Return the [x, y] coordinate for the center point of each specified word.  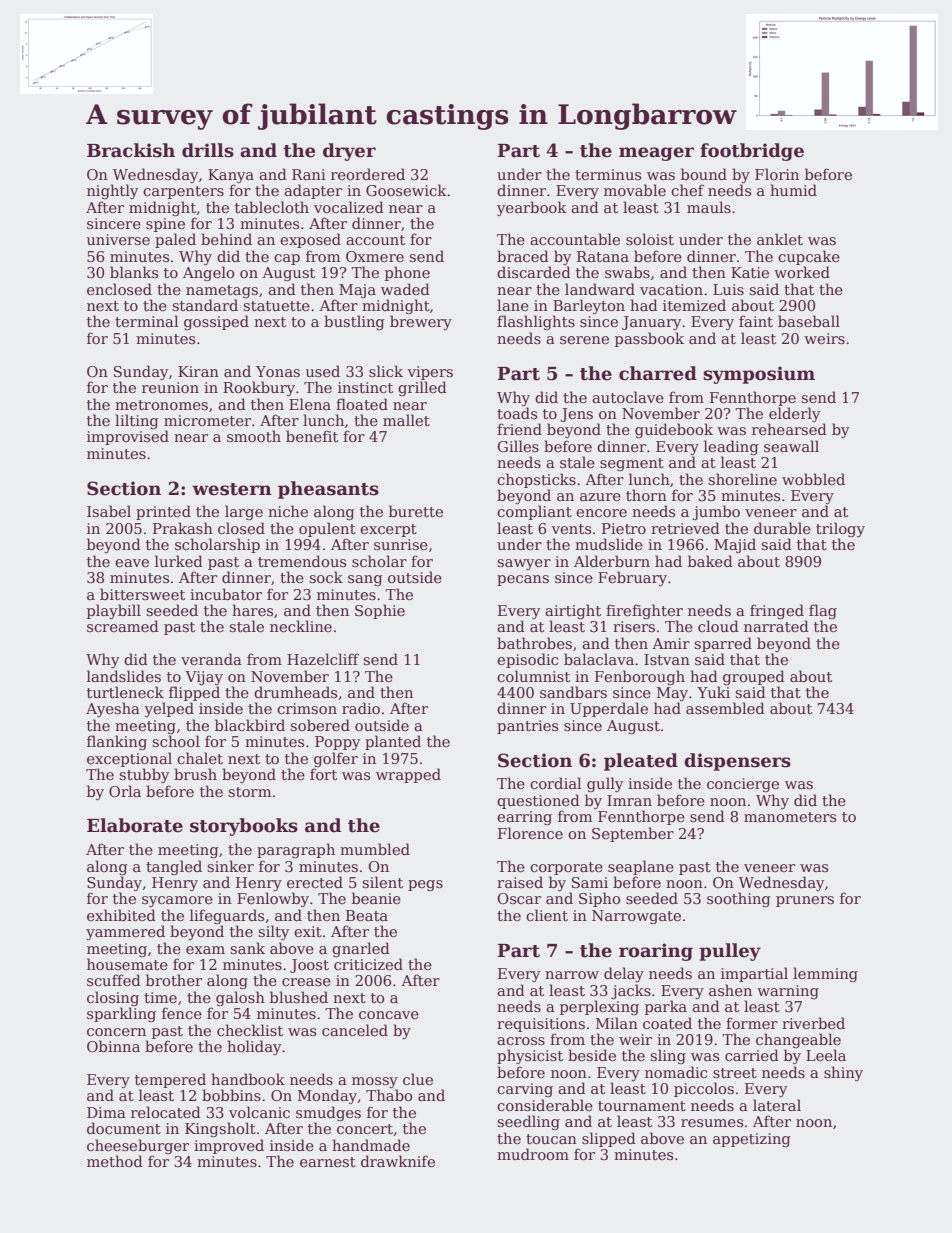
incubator [226, 594]
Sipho [599, 899]
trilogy [840, 529]
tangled [174, 867]
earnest [328, 1162]
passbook [649, 339]
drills [208, 150]
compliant [534, 512]
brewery [421, 322]
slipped [609, 1139]
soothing [739, 899]
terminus [608, 174]
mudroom [533, 1154]
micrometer [207, 420]
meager [656, 154]
